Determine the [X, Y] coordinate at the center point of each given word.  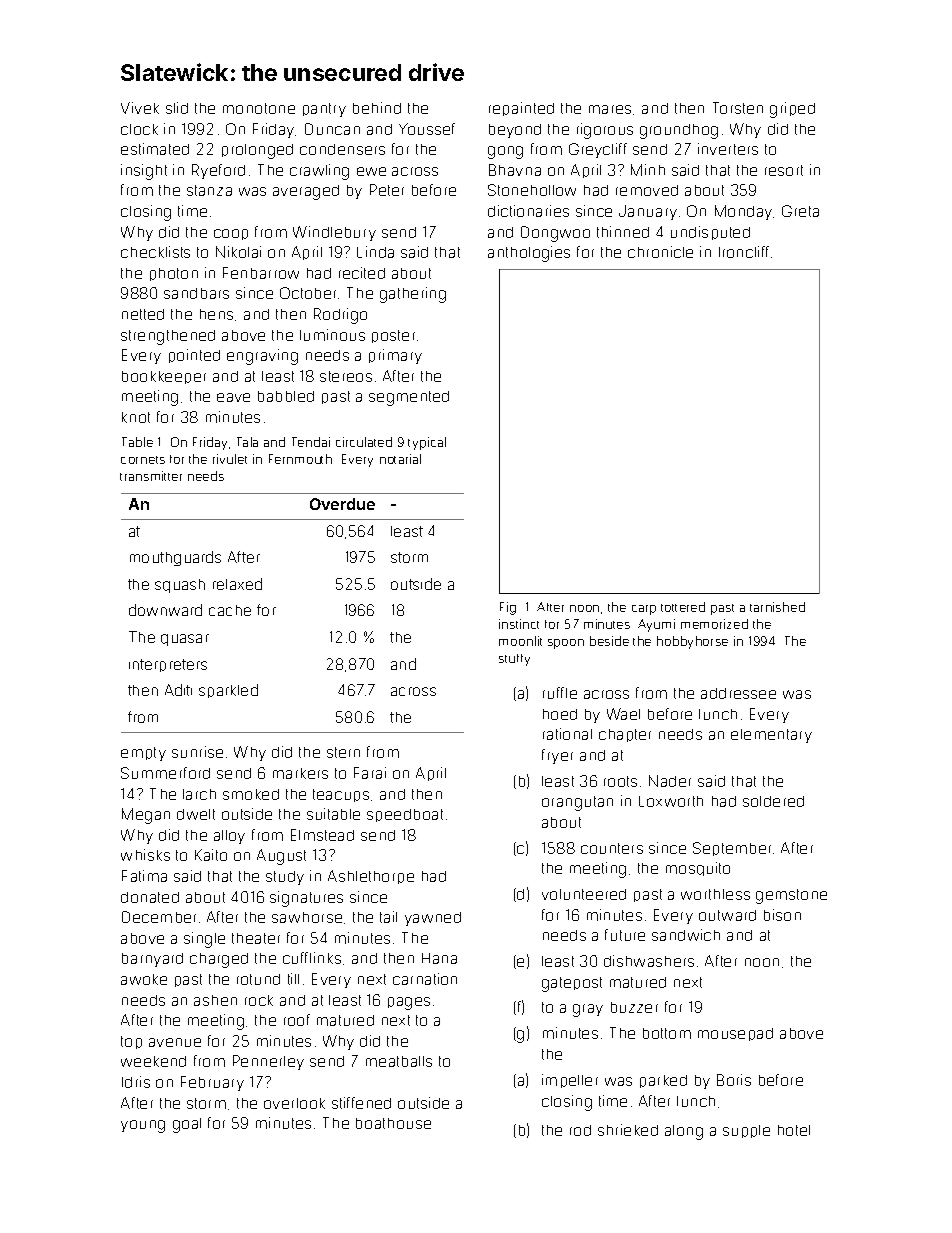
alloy [229, 837]
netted [143, 314]
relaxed [237, 584]
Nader [670, 781]
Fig [508, 608]
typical [427, 443]
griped [792, 110]
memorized [714, 624]
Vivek [140, 108]
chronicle [660, 252]
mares [610, 109]
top [131, 1042]
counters [612, 848]
